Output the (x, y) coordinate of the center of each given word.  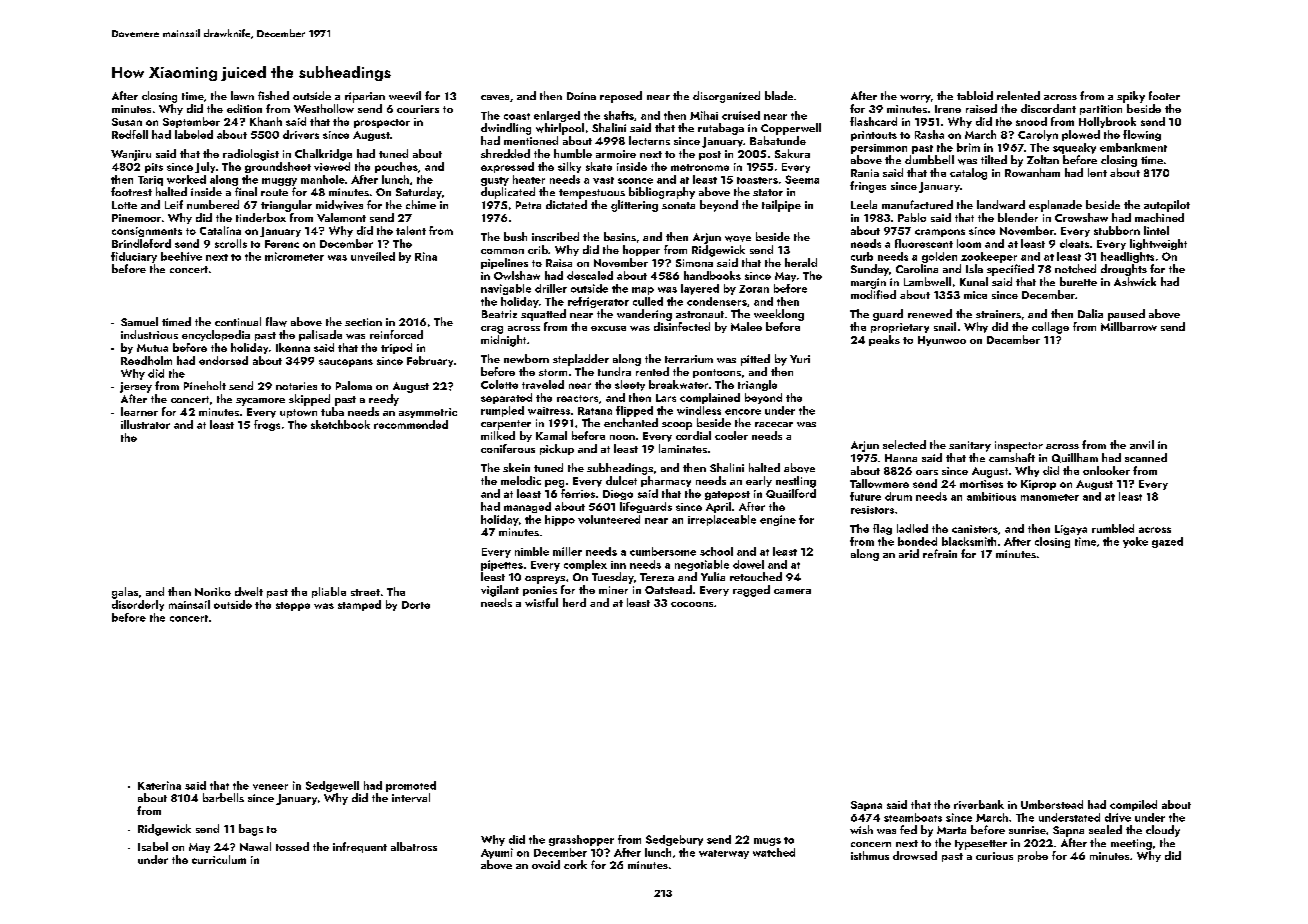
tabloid (975, 95)
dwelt (249, 591)
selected (904, 444)
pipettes (502, 565)
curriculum (219, 859)
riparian (365, 97)
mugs (767, 842)
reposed (621, 97)
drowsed (915, 855)
